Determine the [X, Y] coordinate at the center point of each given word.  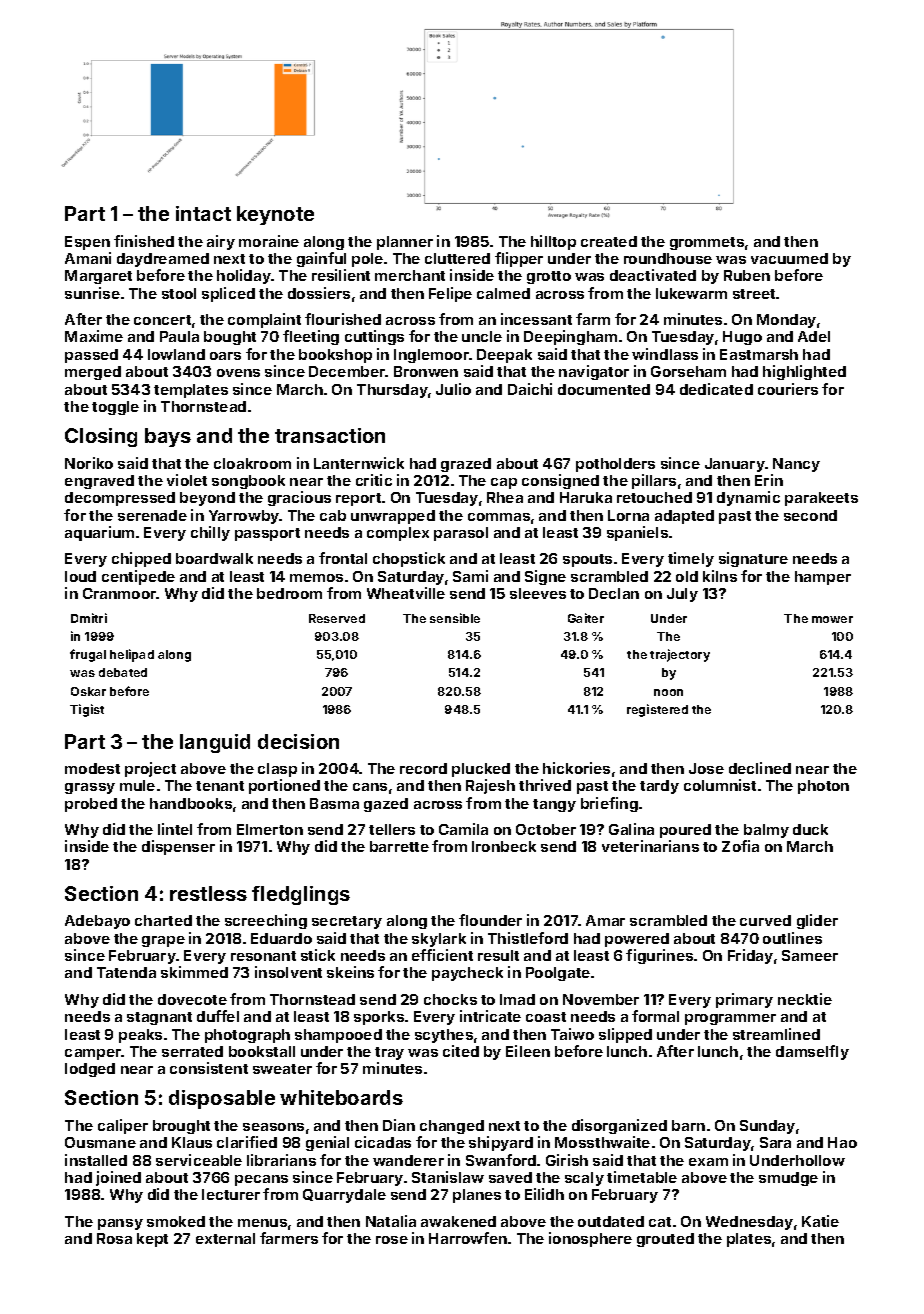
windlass [665, 354]
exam [708, 1162]
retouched [654, 497]
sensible [455, 618]
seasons [273, 1127]
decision [298, 741]
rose [392, 1240]
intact [203, 213]
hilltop [553, 242]
